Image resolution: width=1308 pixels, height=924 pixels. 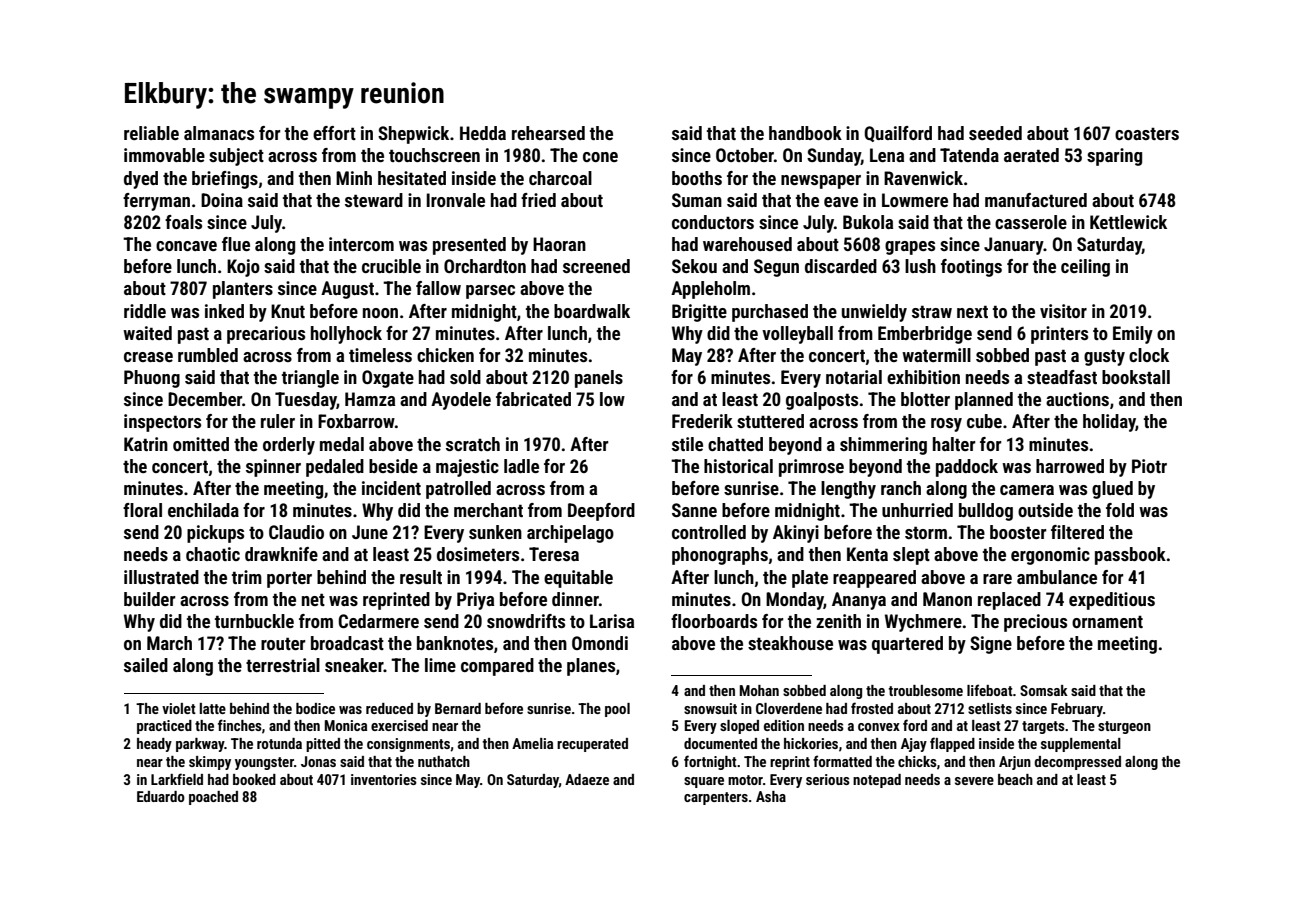 What do you see at coordinates (354, 178) in the screenshot?
I see `Minh` at bounding box center [354, 178].
